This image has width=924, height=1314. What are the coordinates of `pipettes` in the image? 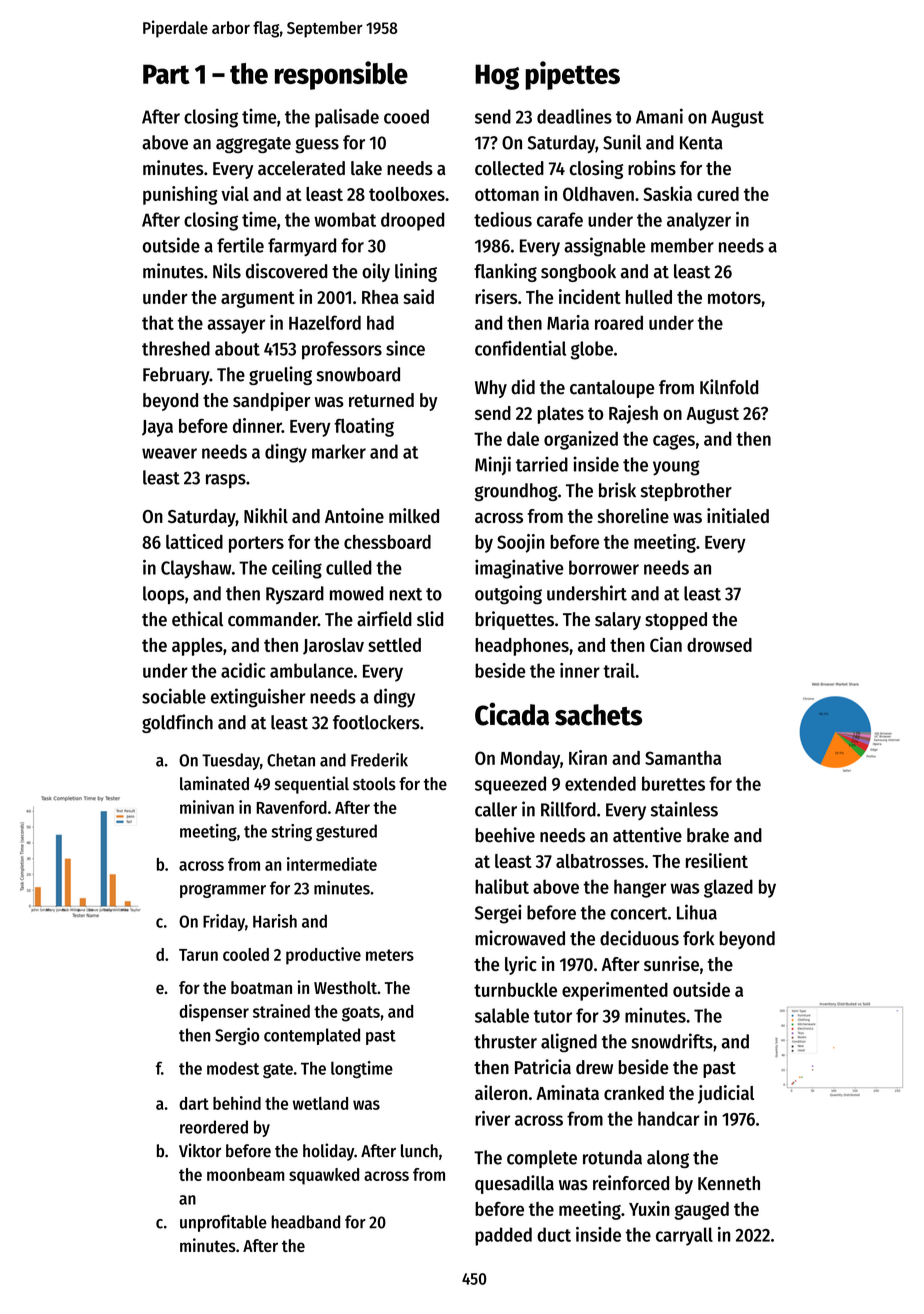 It's located at (572, 75).
